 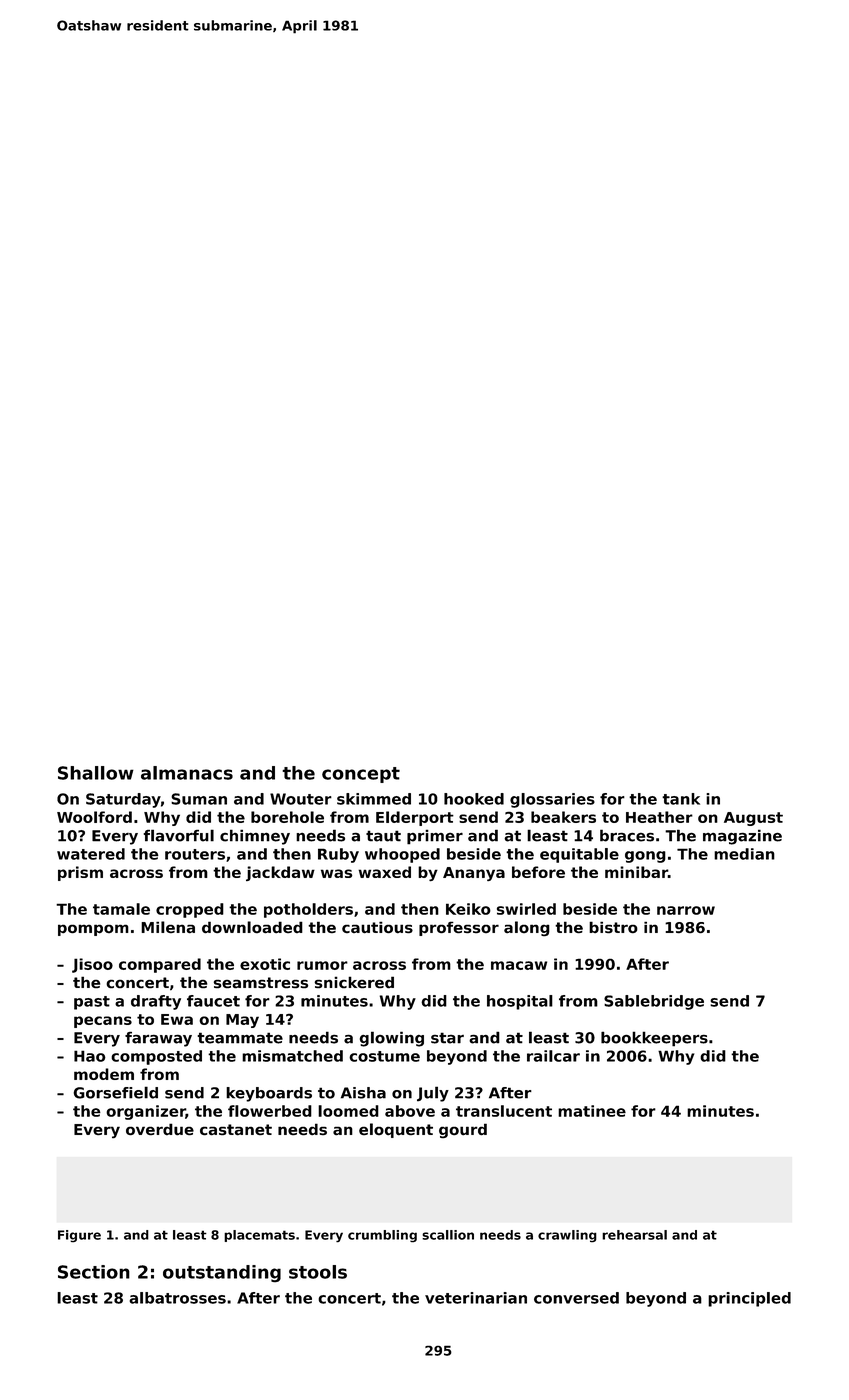 I want to click on tank, so click(x=681, y=799).
